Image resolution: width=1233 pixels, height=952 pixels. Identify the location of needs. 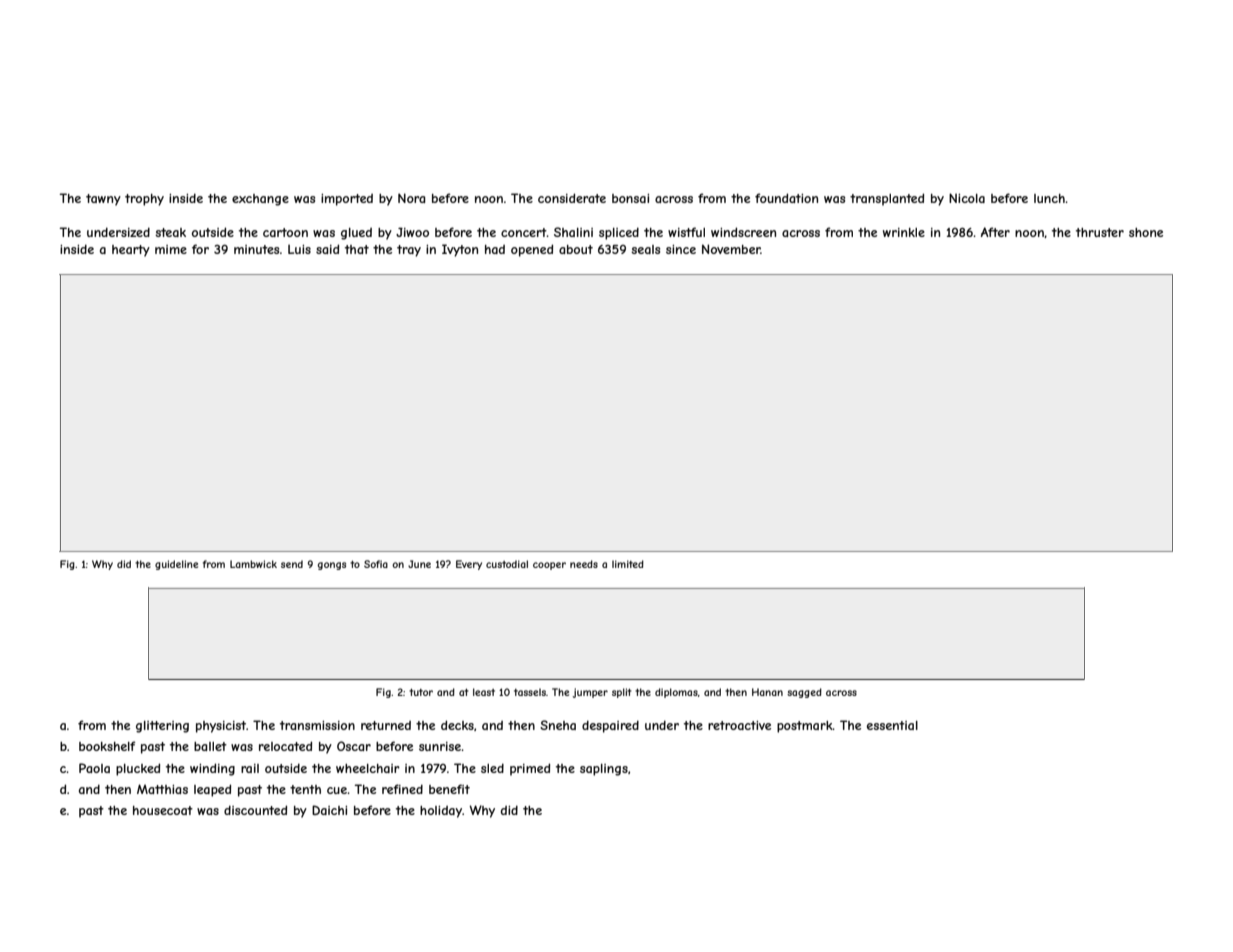
(584, 564).
